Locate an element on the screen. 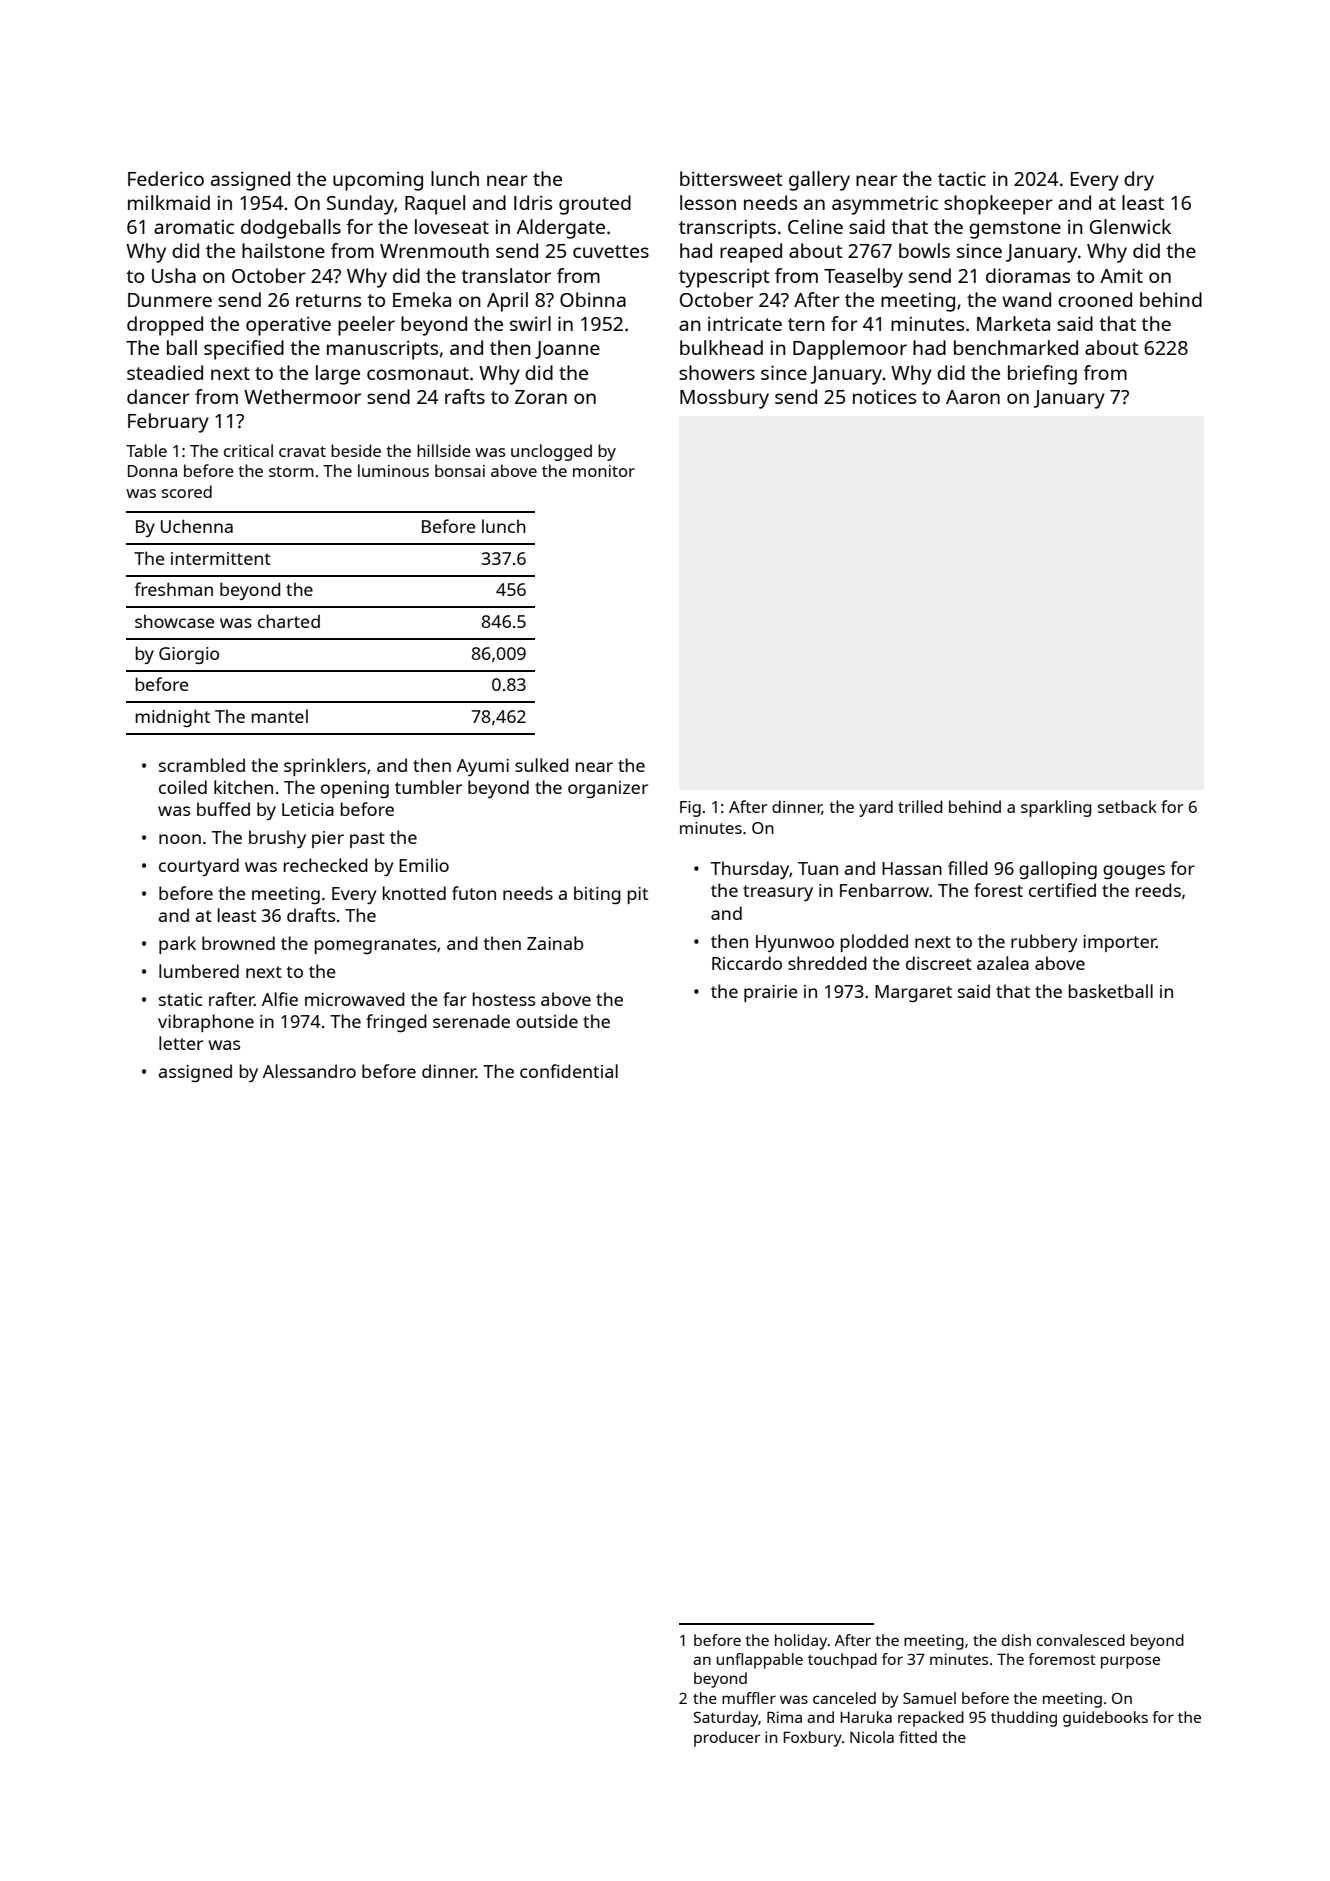 The image size is (1330, 1881). Margaret is located at coordinates (913, 993).
